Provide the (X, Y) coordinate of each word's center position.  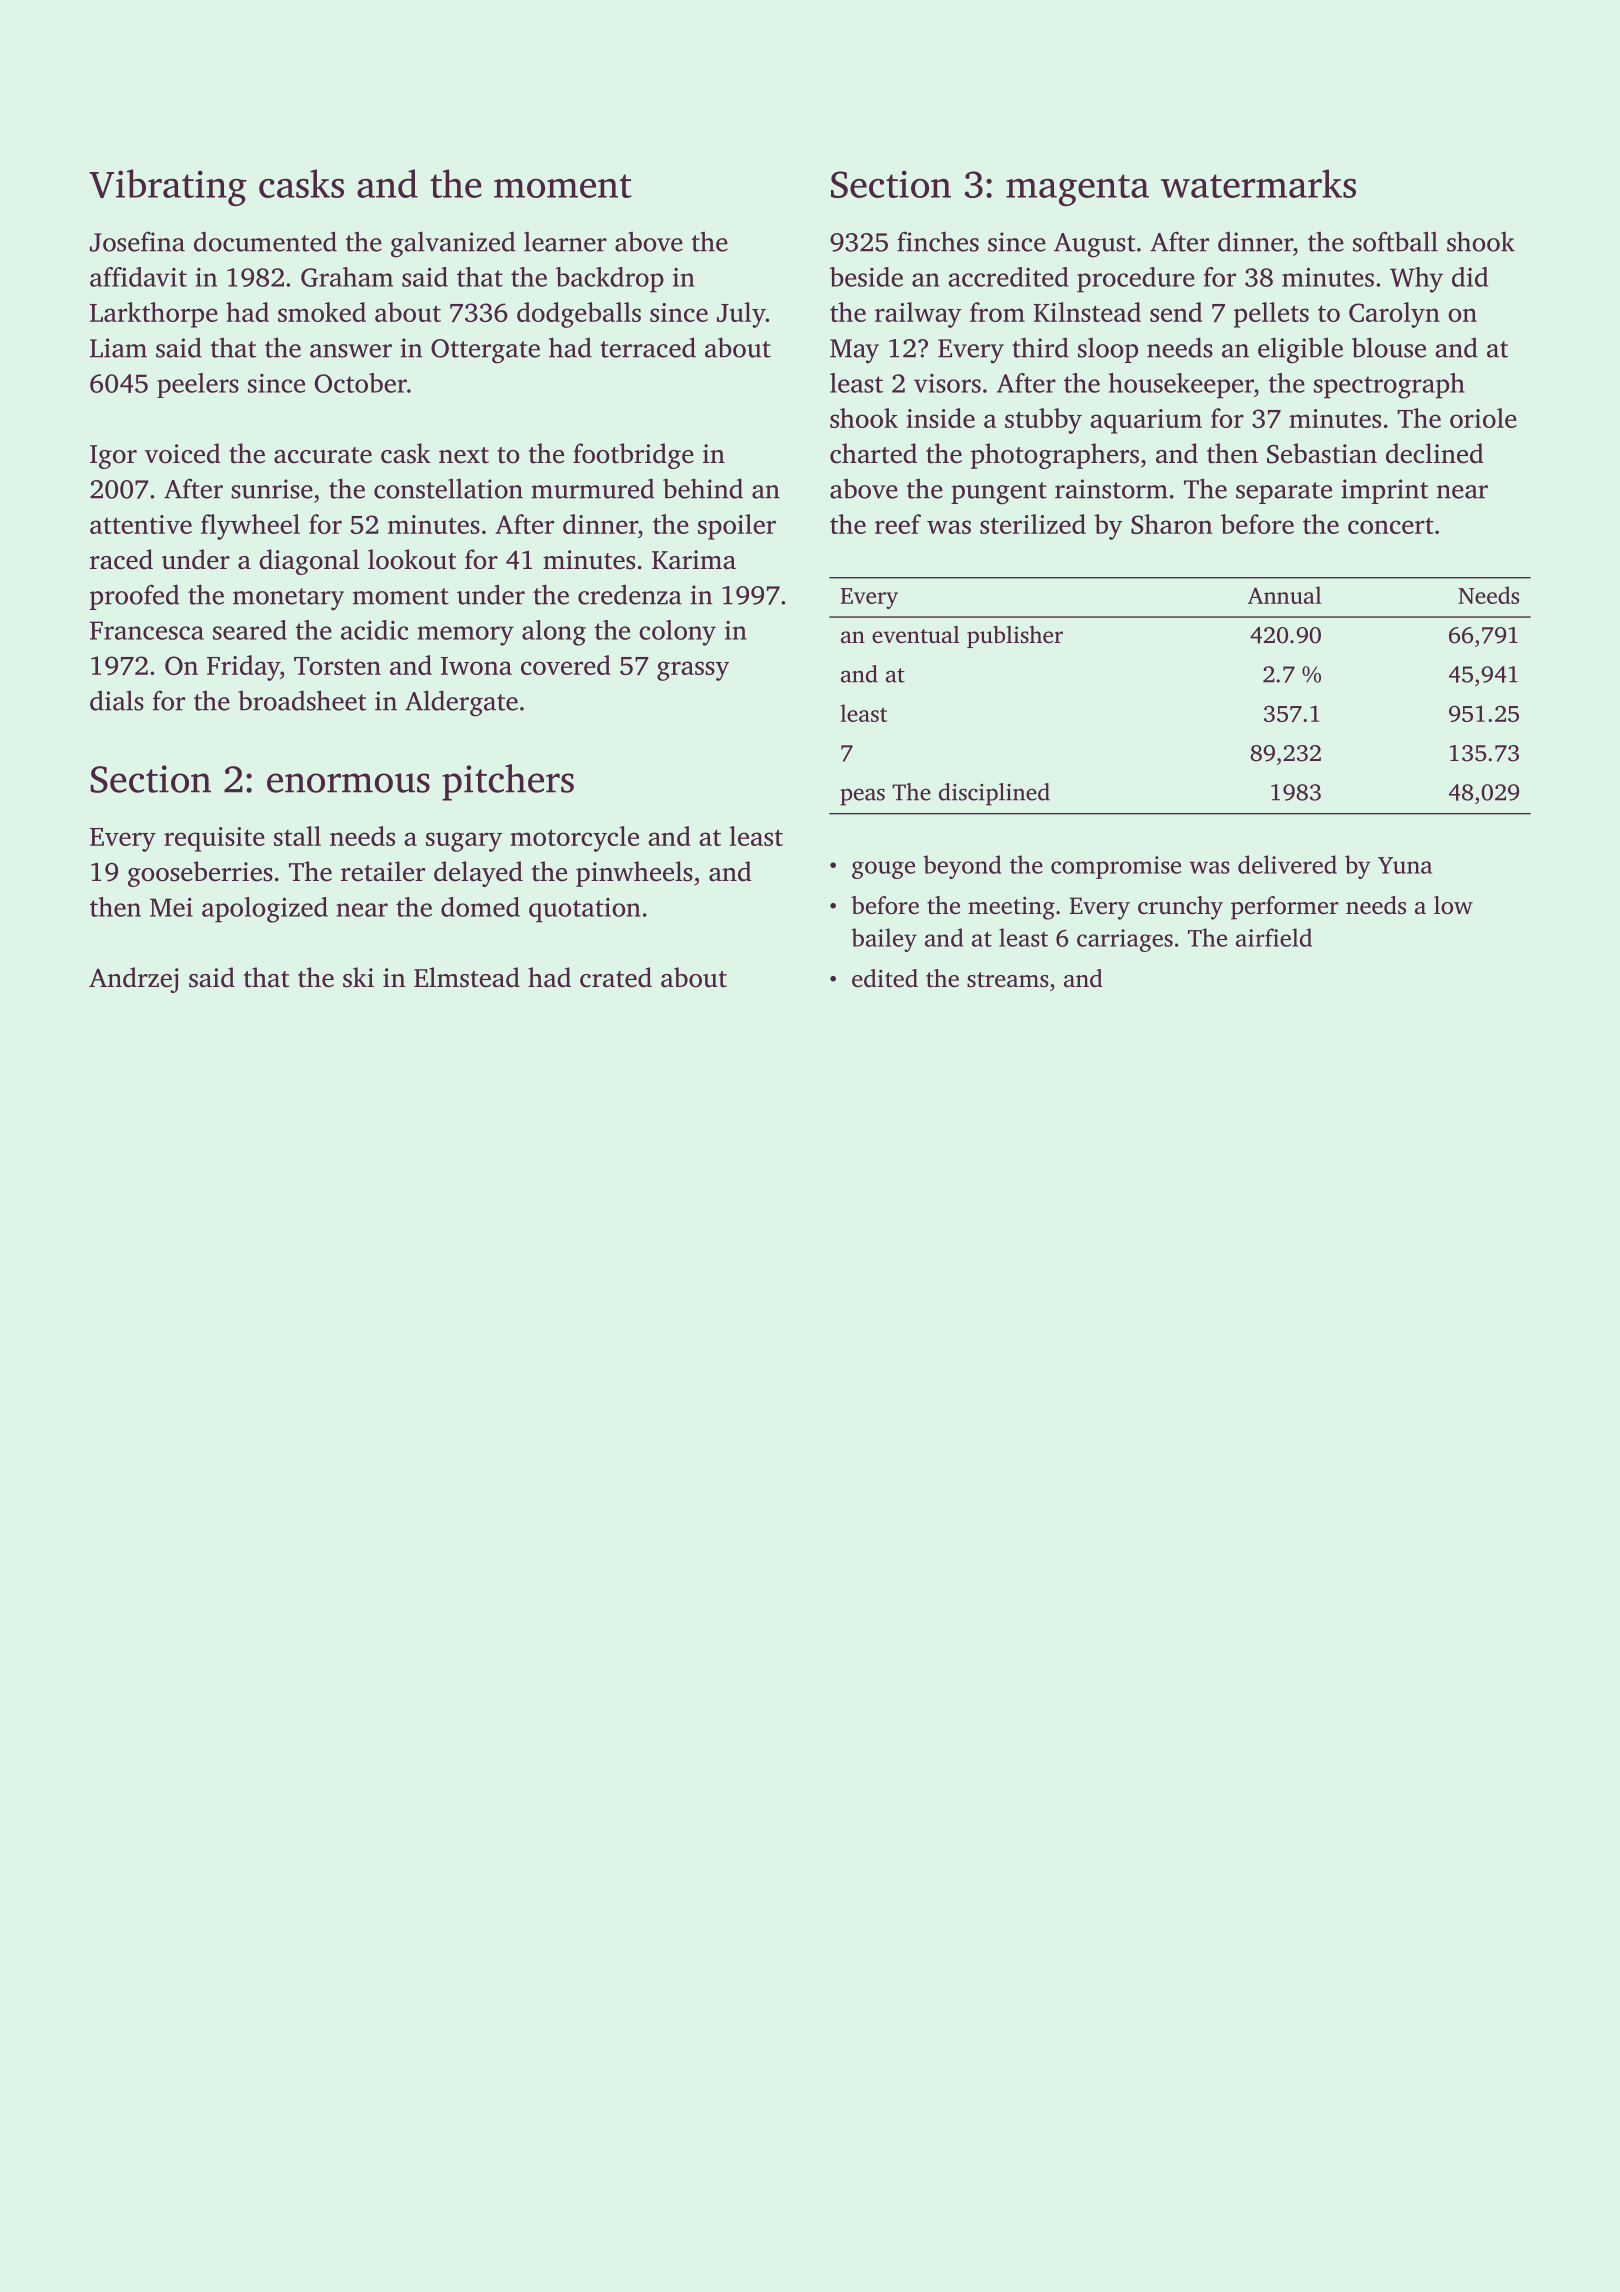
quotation (585, 910)
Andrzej (134, 980)
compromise (1116, 867)
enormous (348, 783)
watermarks (1258, 183)
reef (898, 524)
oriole (1483, 418)
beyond (962, 867)
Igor (113, 457)
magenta (1077, 190)
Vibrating (168, 187)
